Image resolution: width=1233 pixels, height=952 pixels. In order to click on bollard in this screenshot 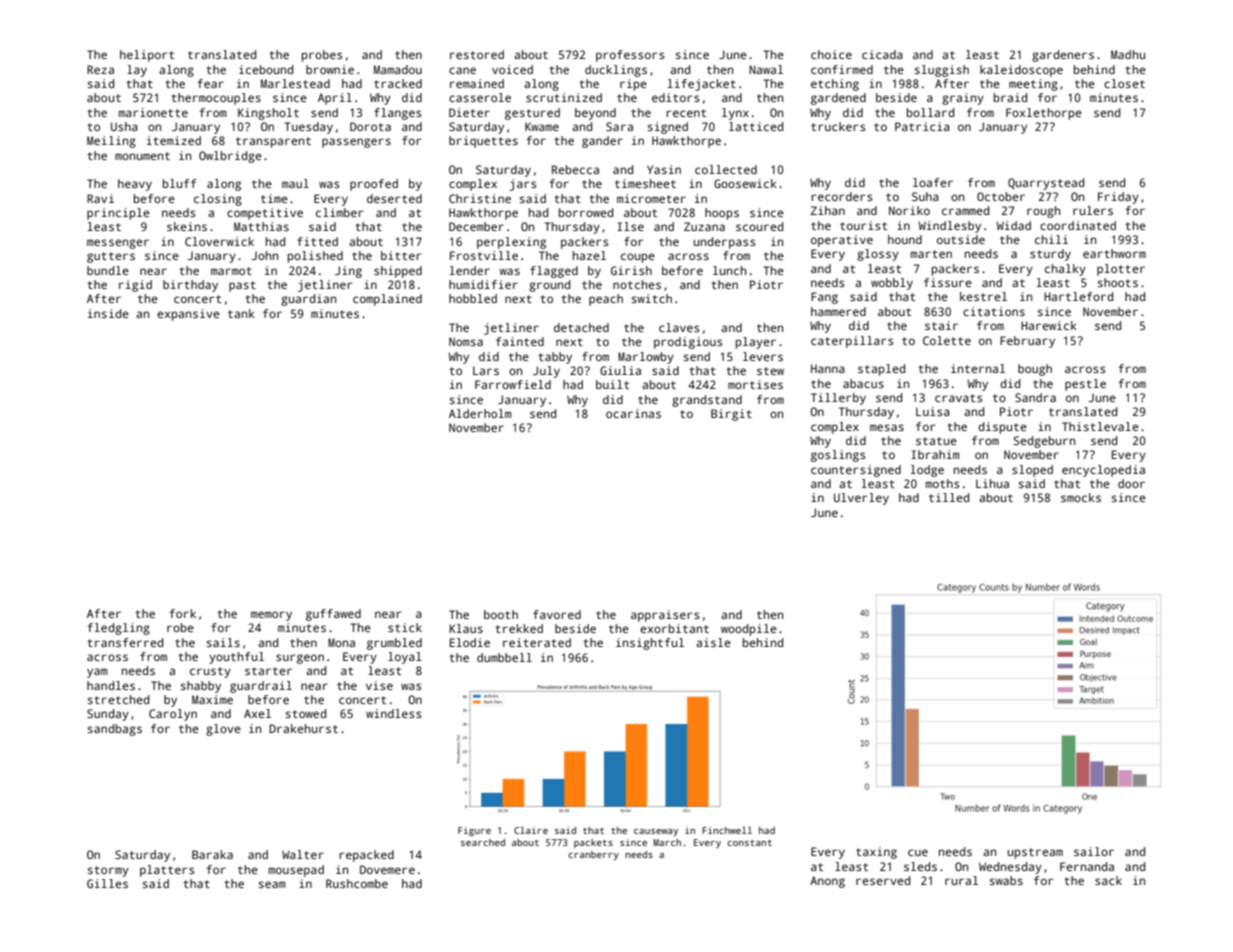, I will do `click(930, 112)`.
